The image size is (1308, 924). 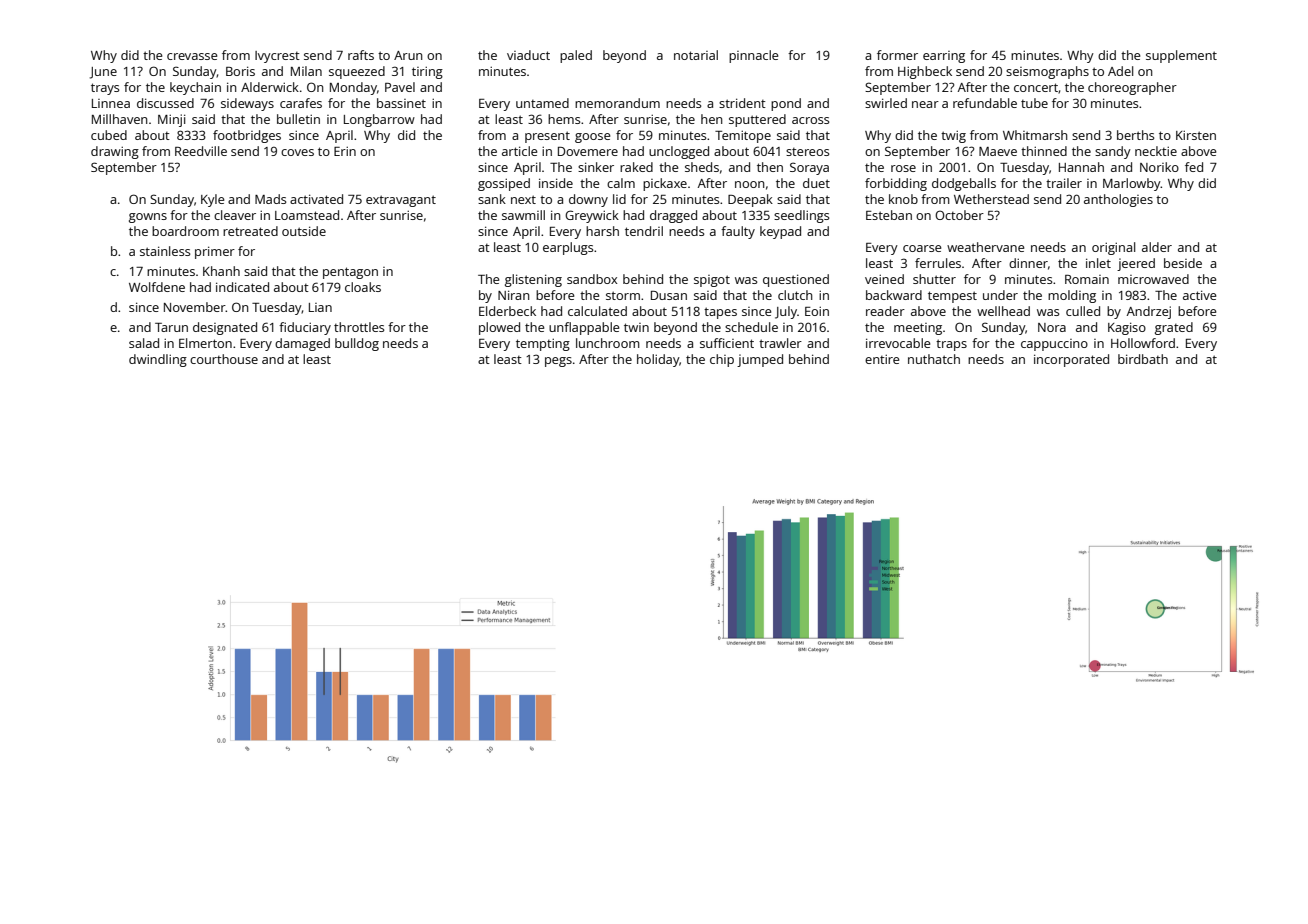 What do you see at coordinates (696, 55) in the screenshot?
I see `notarial` at bounding box center [696, 55].
